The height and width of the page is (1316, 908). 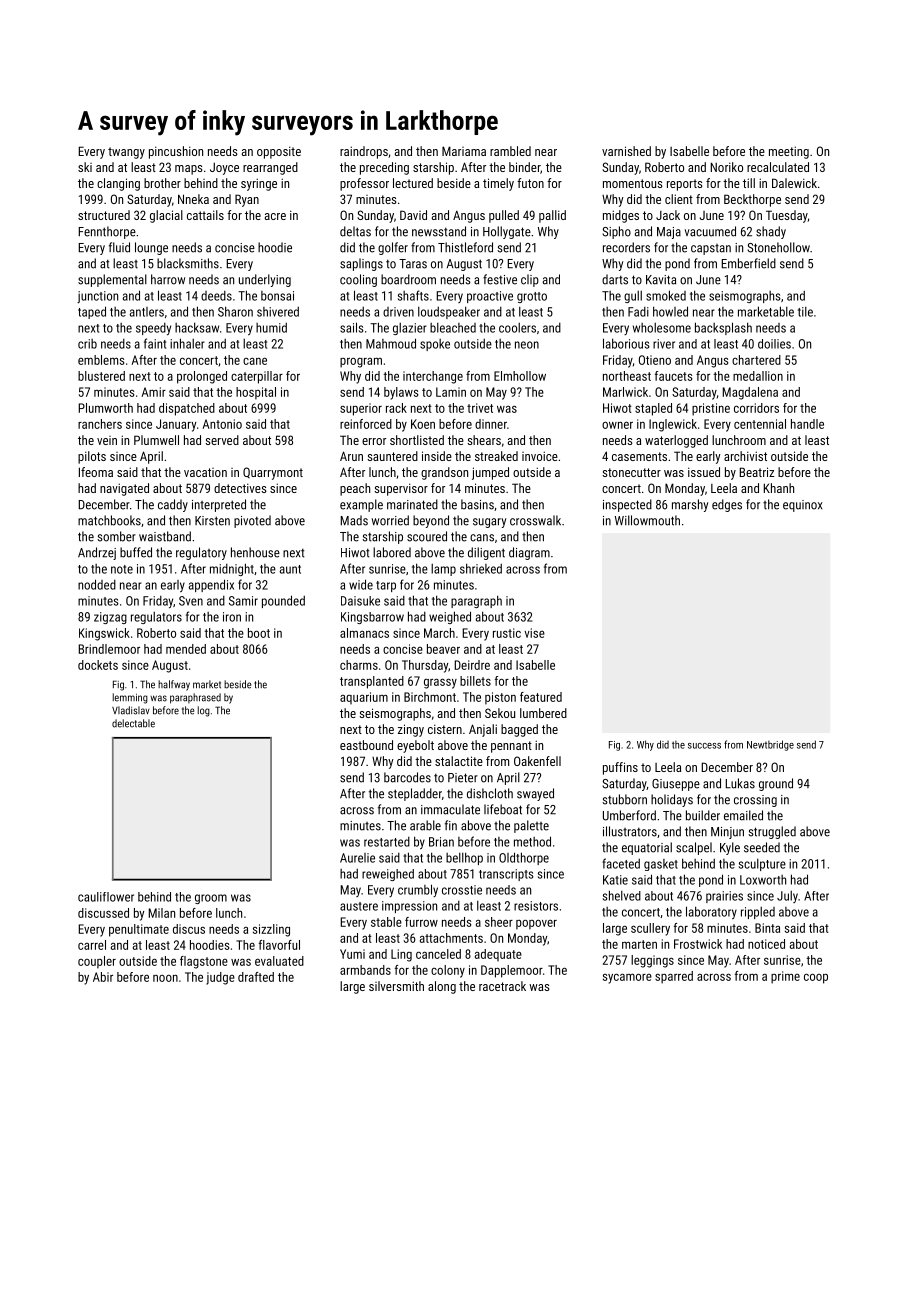 What do you see at coordinates (789, 152) in the page?
I see `meeting` at bounding box center [789, 152].
